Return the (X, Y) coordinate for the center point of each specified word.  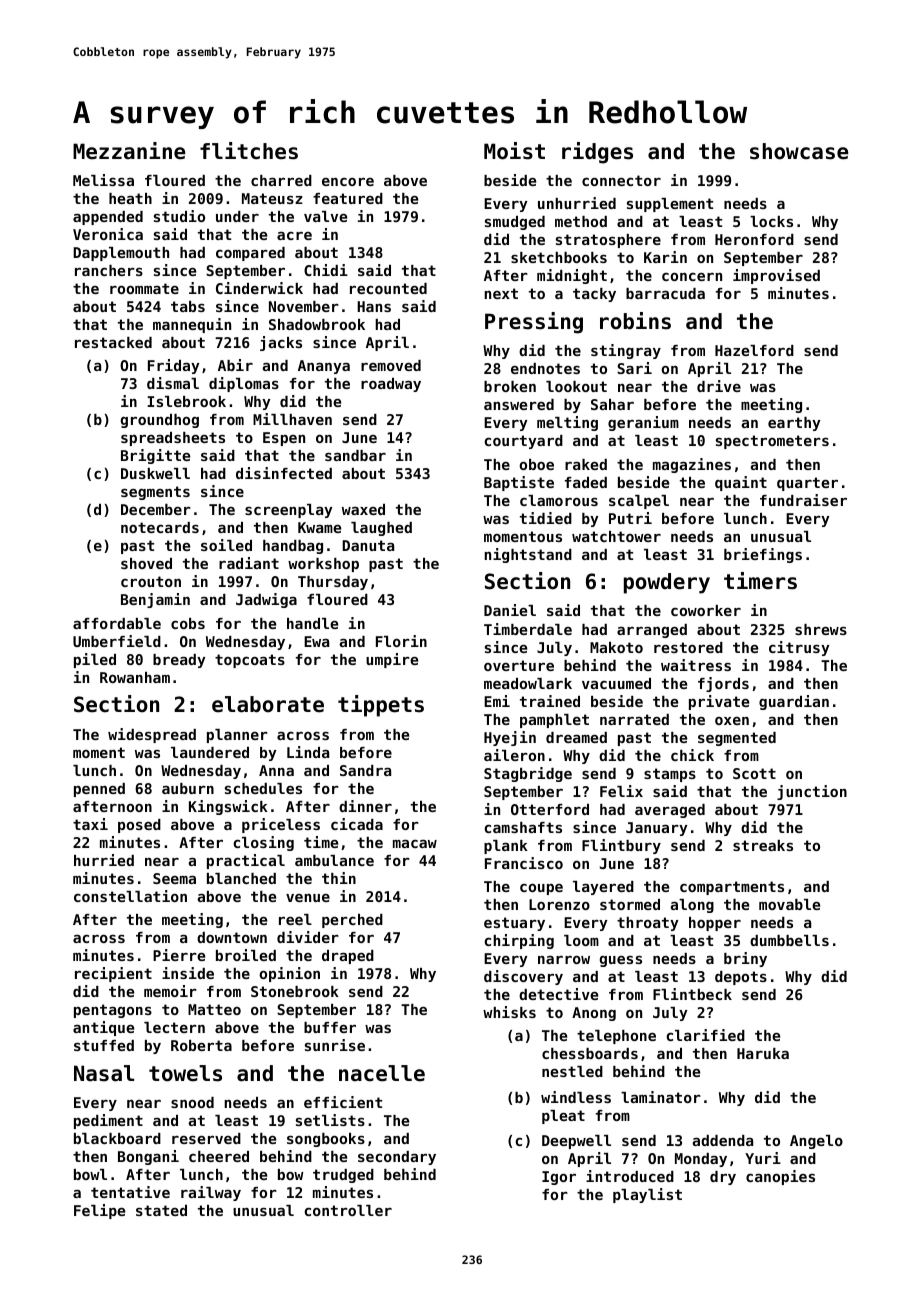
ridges (597, 153)
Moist (514, 151)
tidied (546, 518)
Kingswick (228, 807)
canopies (780, 1177)
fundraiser (803, 500)
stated (161, 1210)
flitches (249, 151)
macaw (415, 844)
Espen (284, 439)
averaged (670, 811)
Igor (559, 1178)
